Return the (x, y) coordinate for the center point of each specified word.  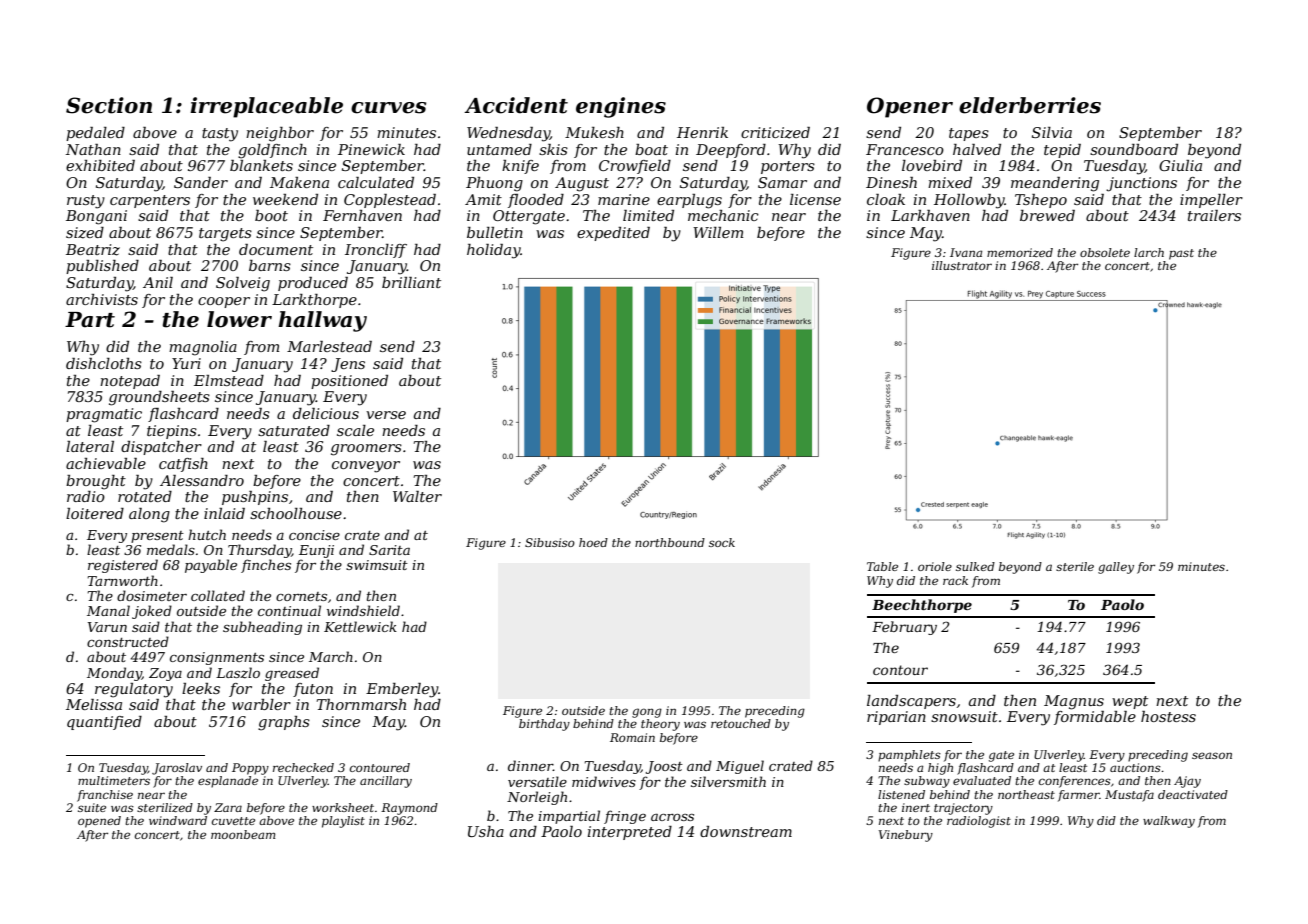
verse (386, 415)
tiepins (172, 432)
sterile (1075, 566)
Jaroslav (177, 769)
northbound (670, 542)
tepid (1062, 151)
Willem (718, 232)
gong (647, 713)
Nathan (93, 149)
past (1181, 254)
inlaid (224, 513)
